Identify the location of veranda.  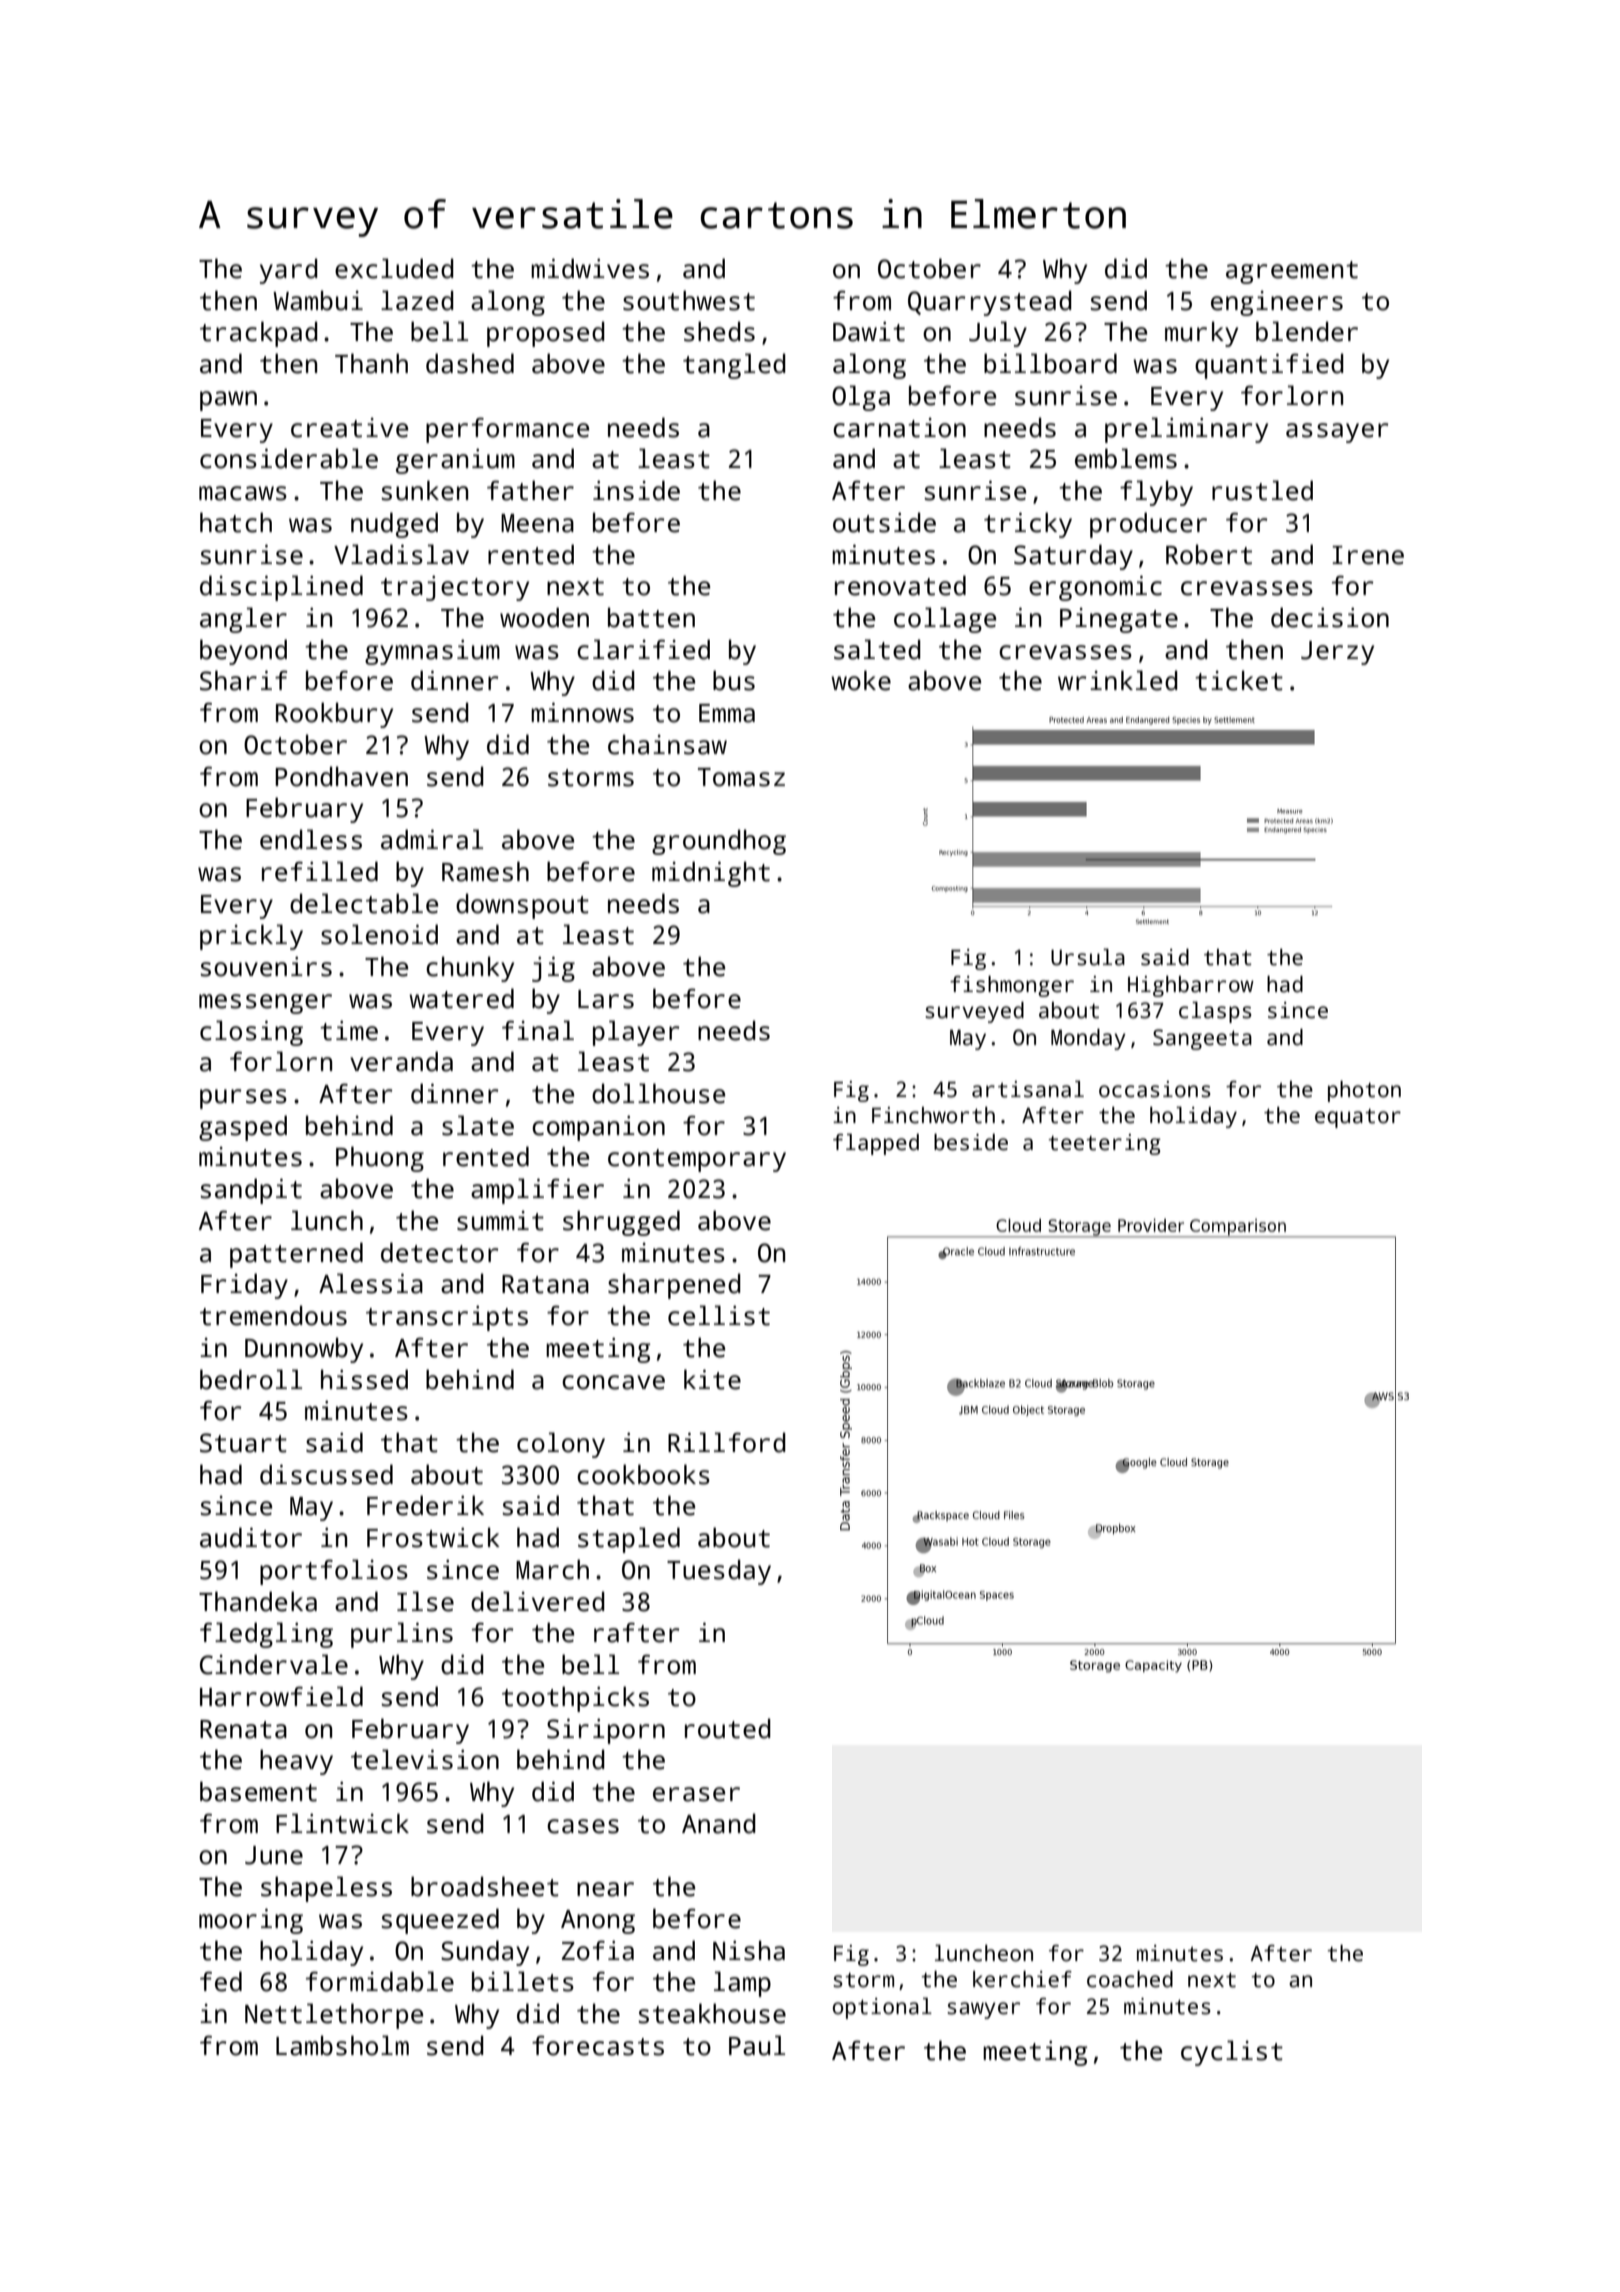
(401, 1061).
